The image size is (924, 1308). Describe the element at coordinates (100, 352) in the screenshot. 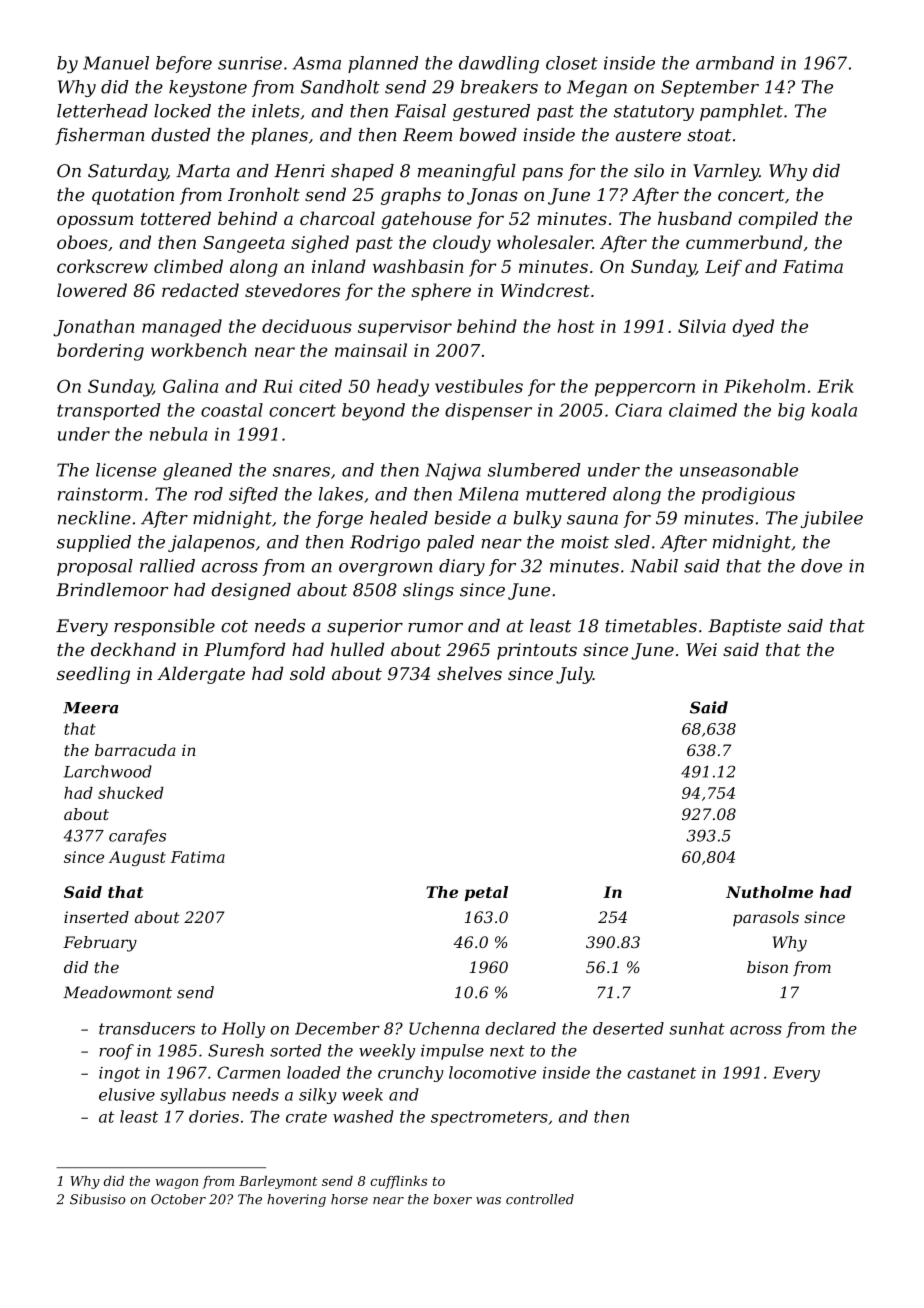

I see `bordering` at that location.
